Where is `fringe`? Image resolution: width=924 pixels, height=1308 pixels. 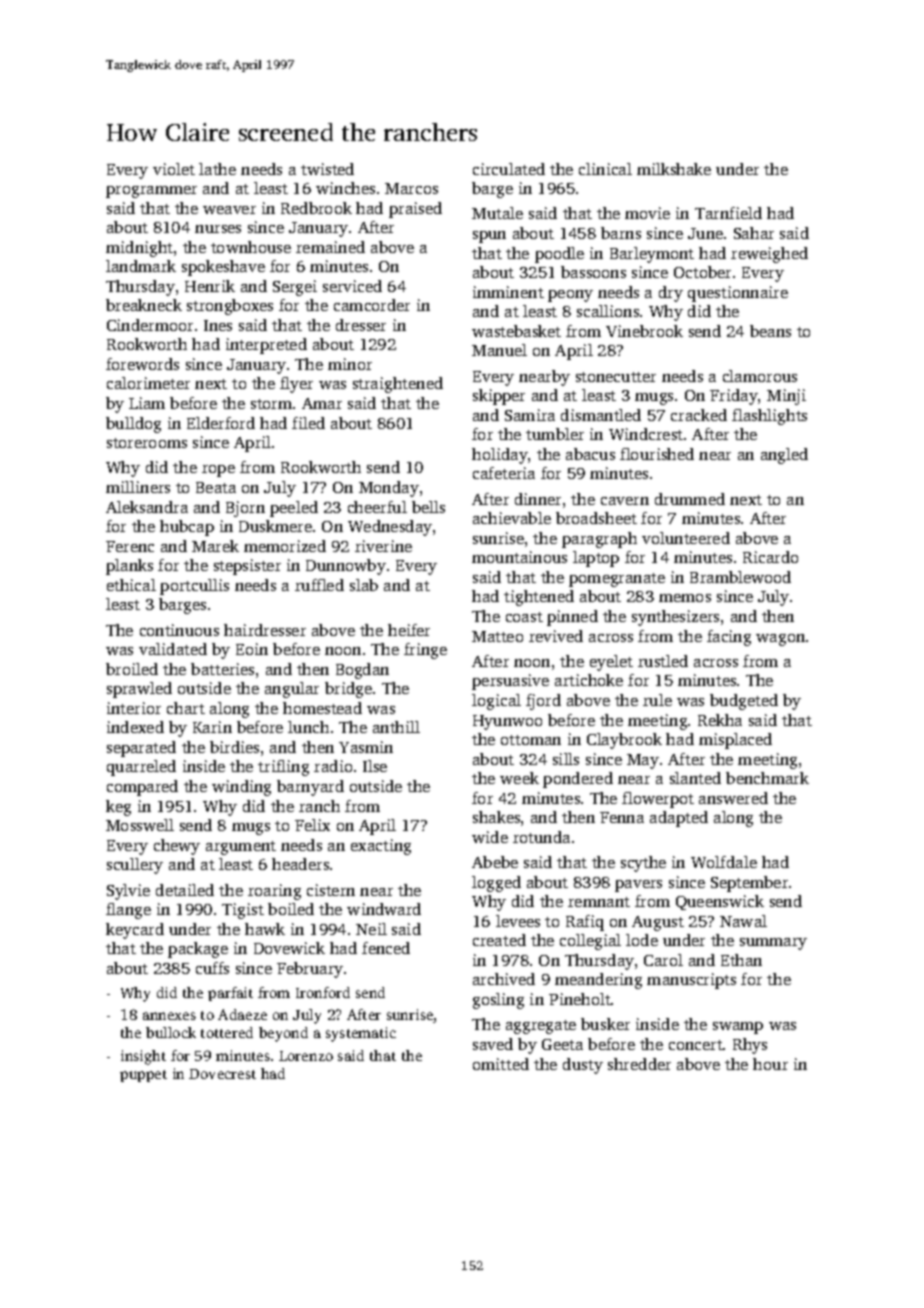 fringe is located at coordinates (425, 651).
